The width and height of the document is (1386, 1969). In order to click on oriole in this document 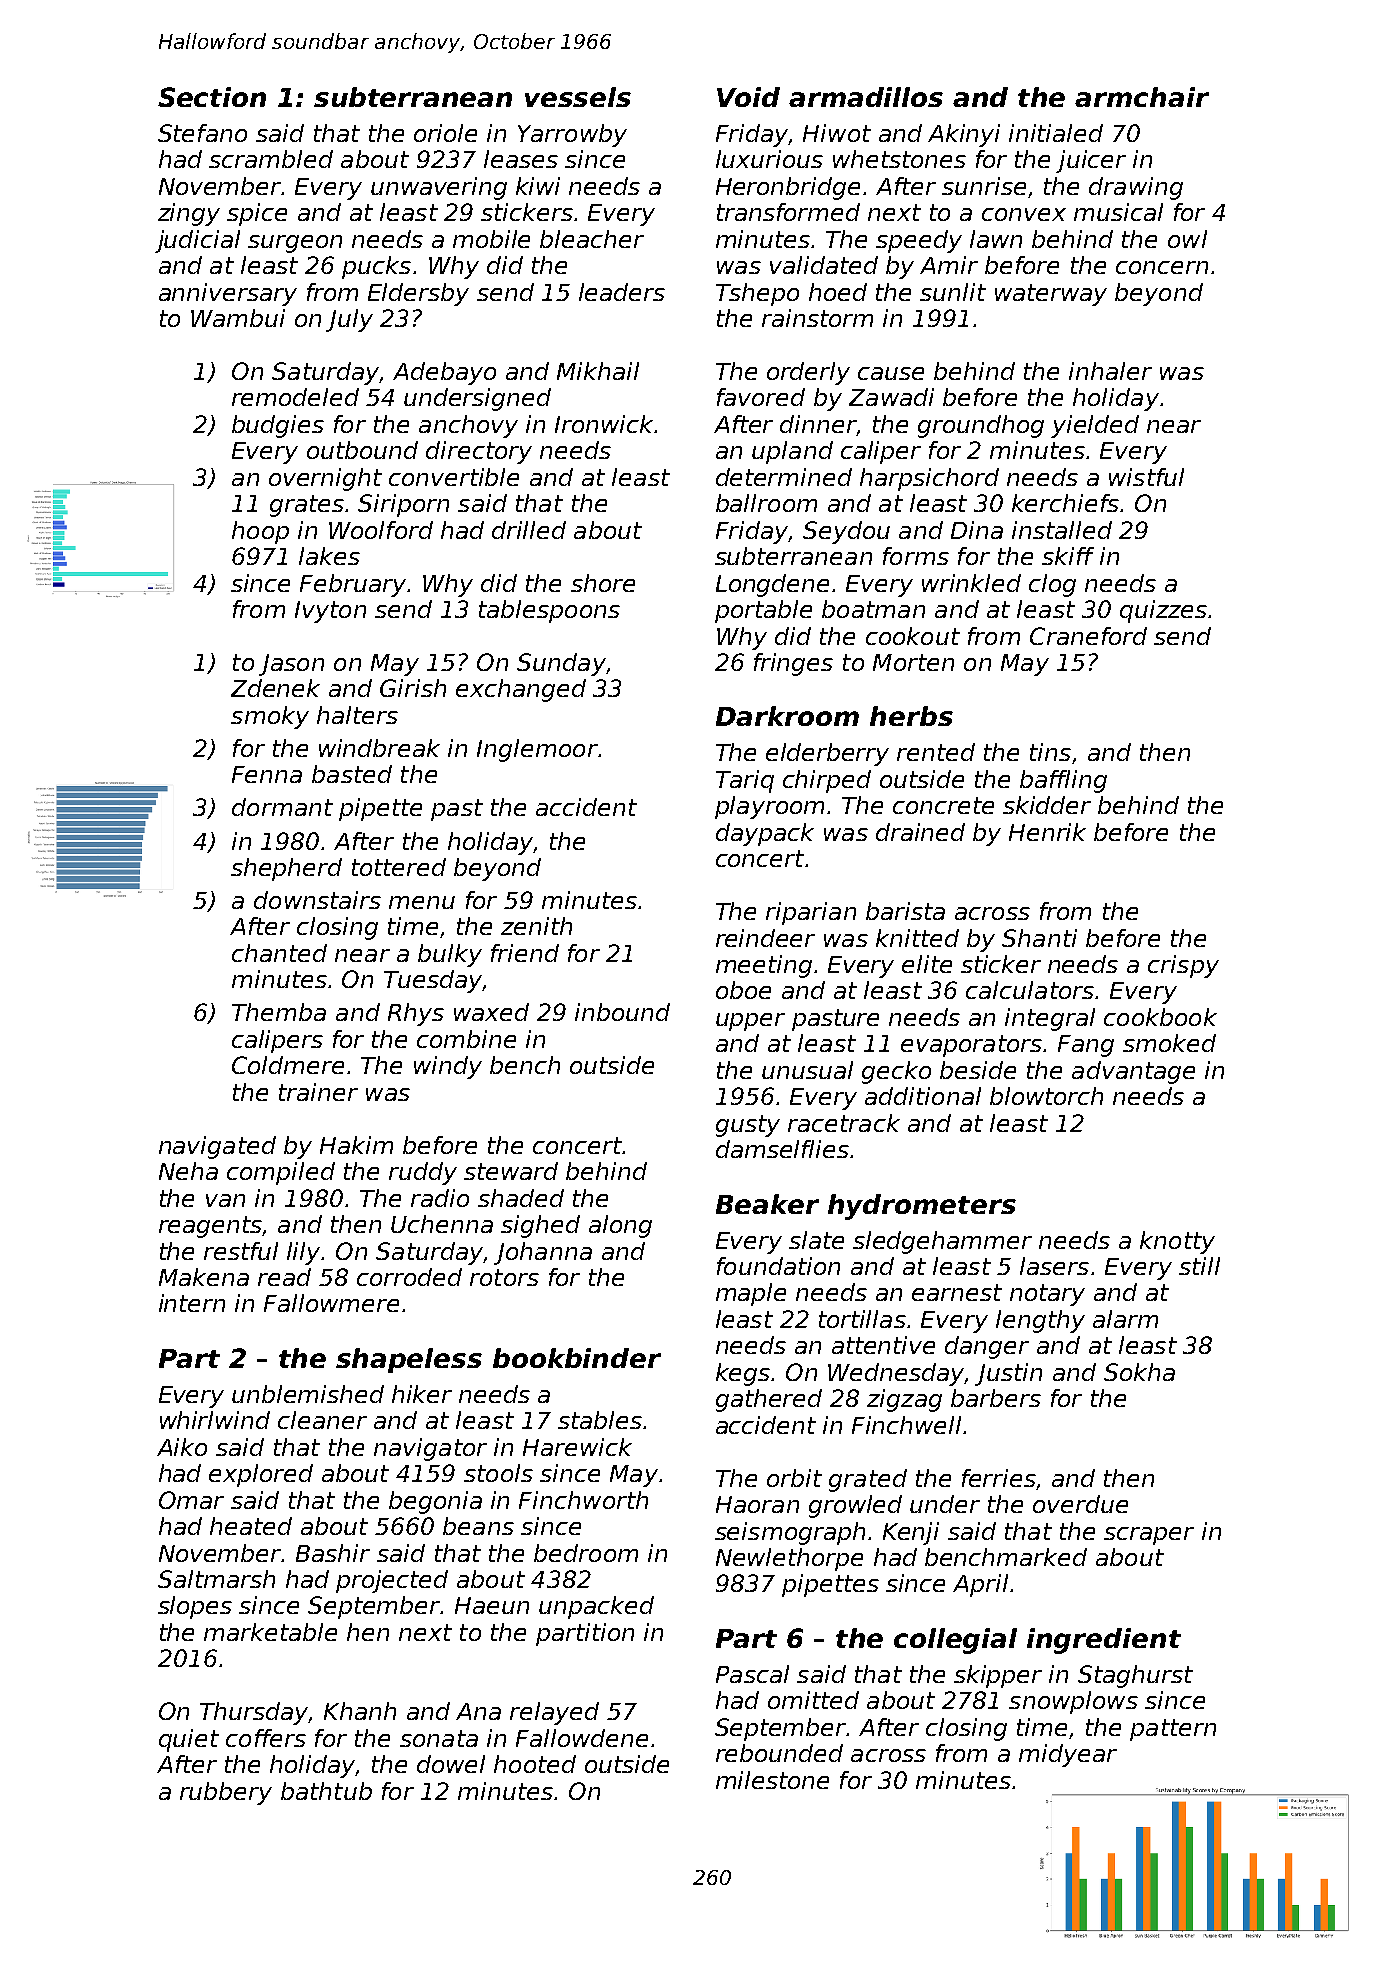, I will do `click(445, 133)`.
